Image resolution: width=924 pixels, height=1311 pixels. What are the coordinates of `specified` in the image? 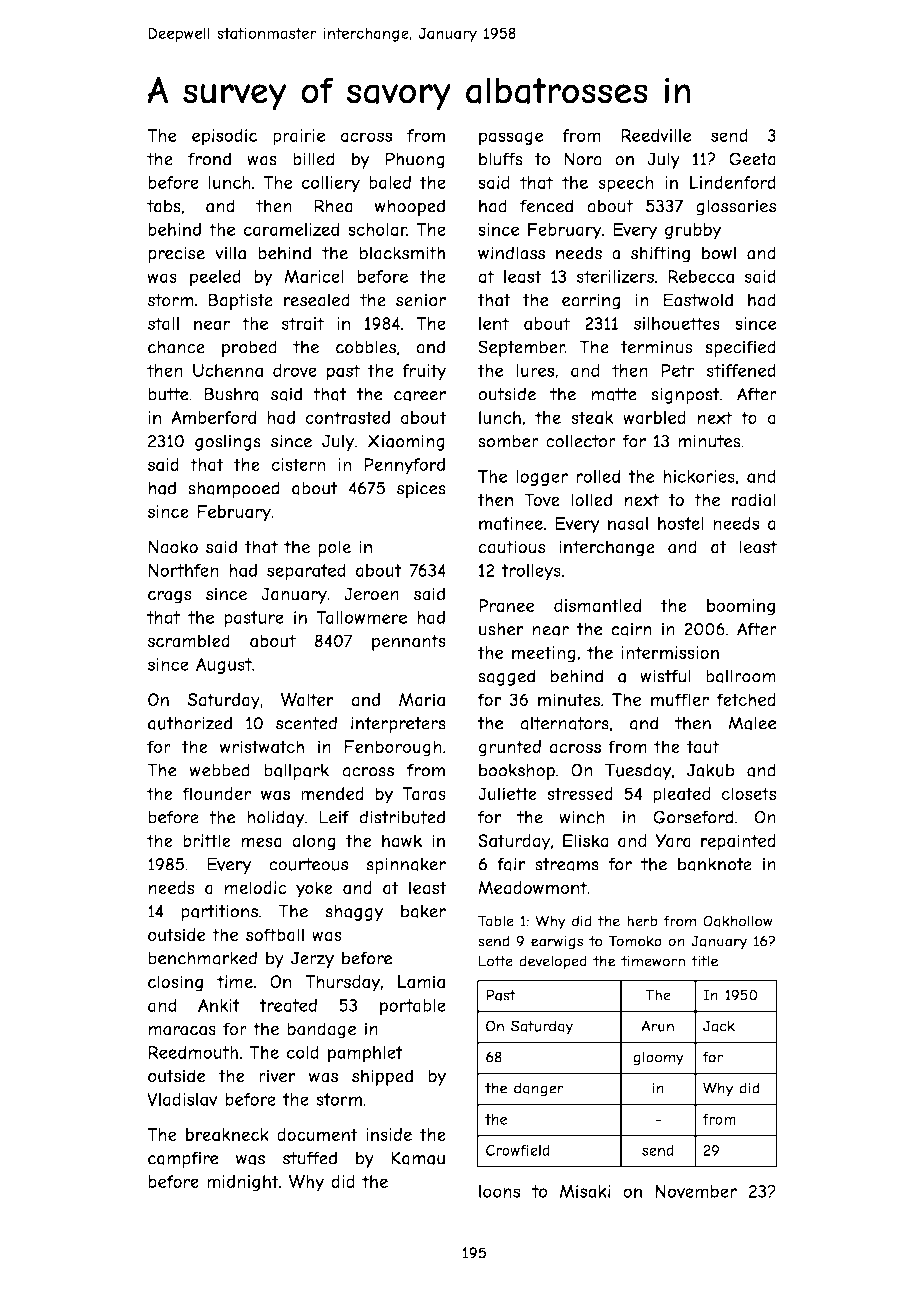 It's located at (740, 348).
